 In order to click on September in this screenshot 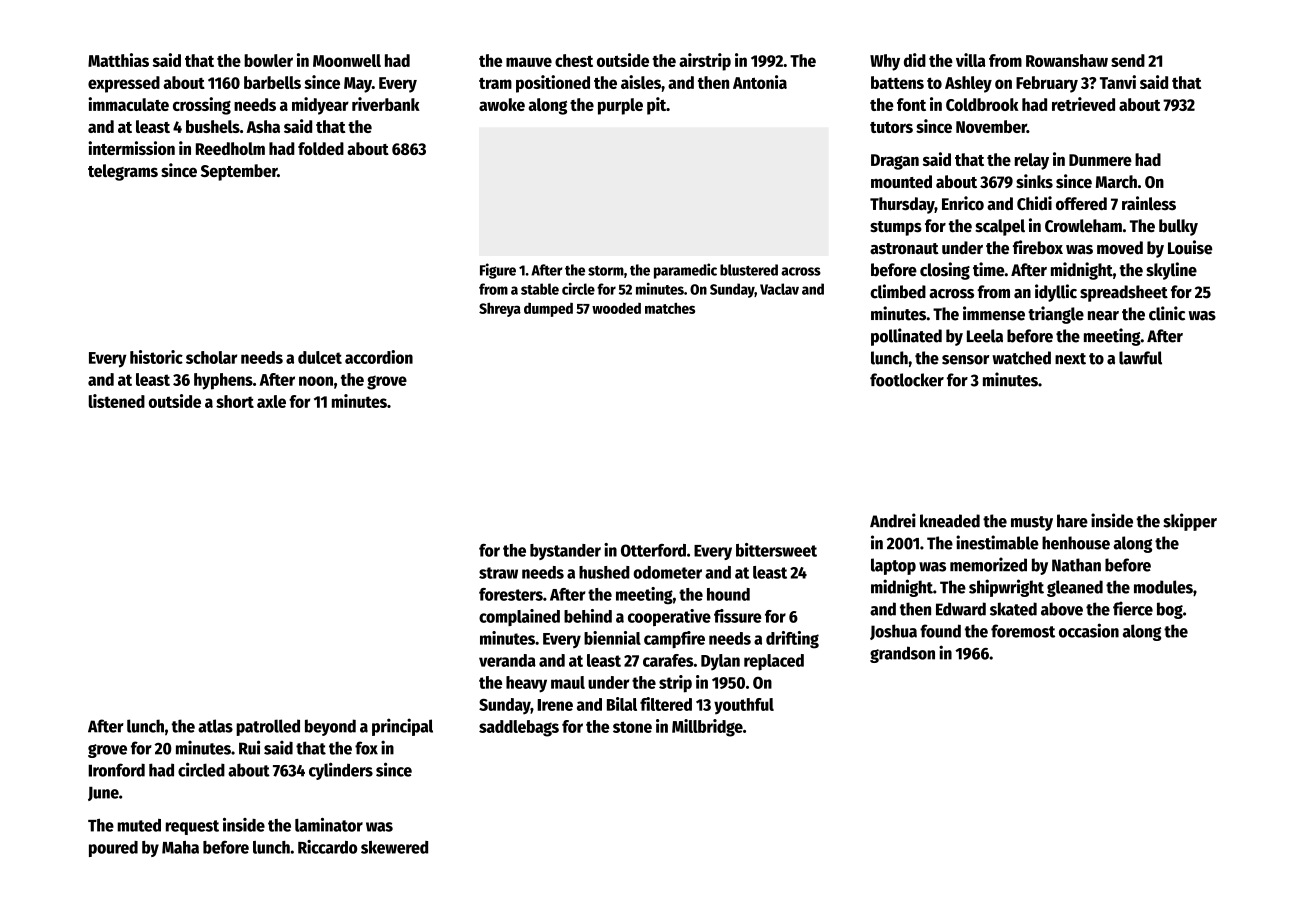, I will do `click(239, 172)`.
